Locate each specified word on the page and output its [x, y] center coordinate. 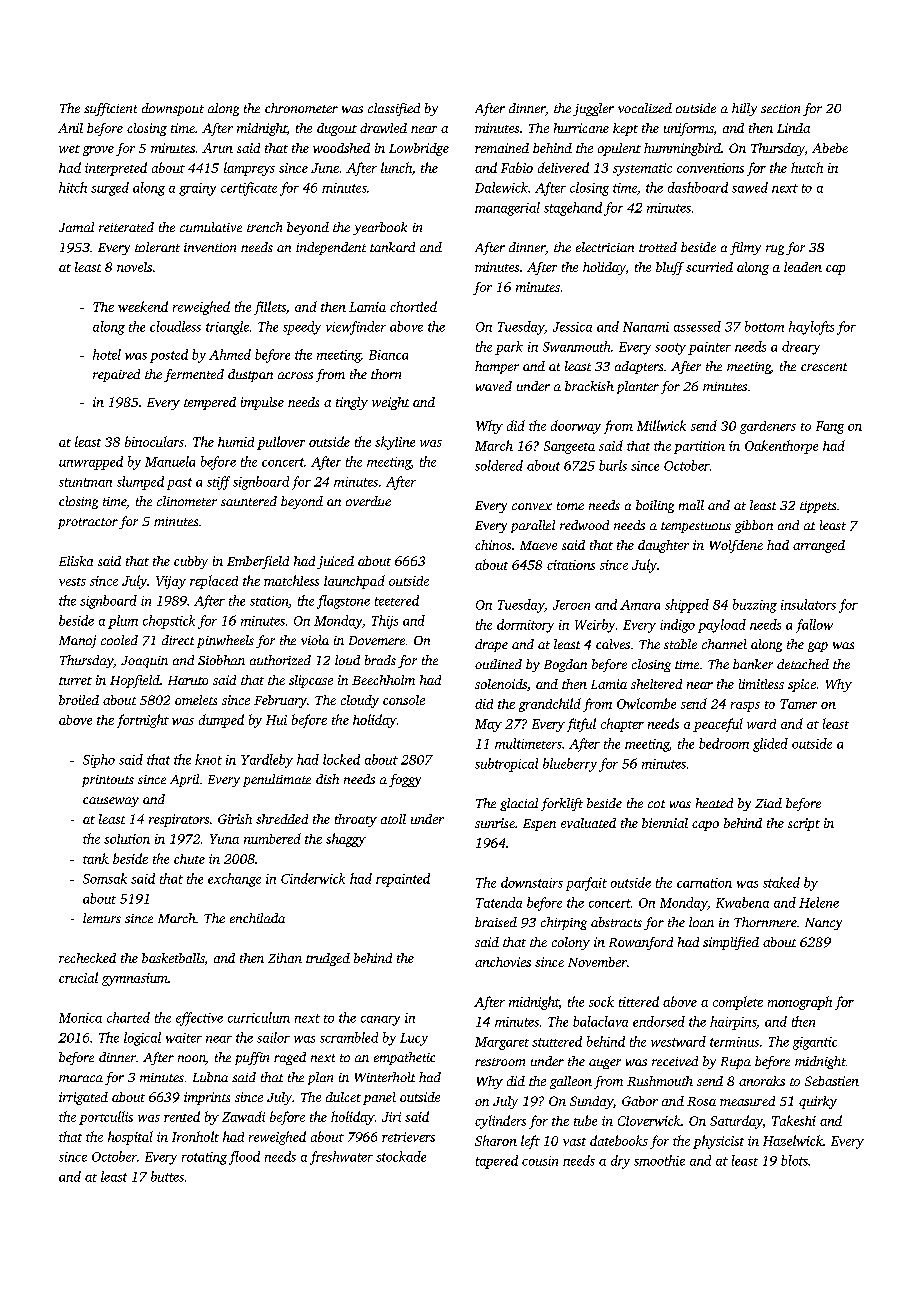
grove [98, 151]
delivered [563, 167]
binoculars [154, 441]
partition [699, 447]
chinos [493, 545]
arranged [819, 546]
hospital [130, 1138]
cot [656, 804]
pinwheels [225, 641]
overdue [368, 501]
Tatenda [499, 902]
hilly [744, 109]
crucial [78, 977]
